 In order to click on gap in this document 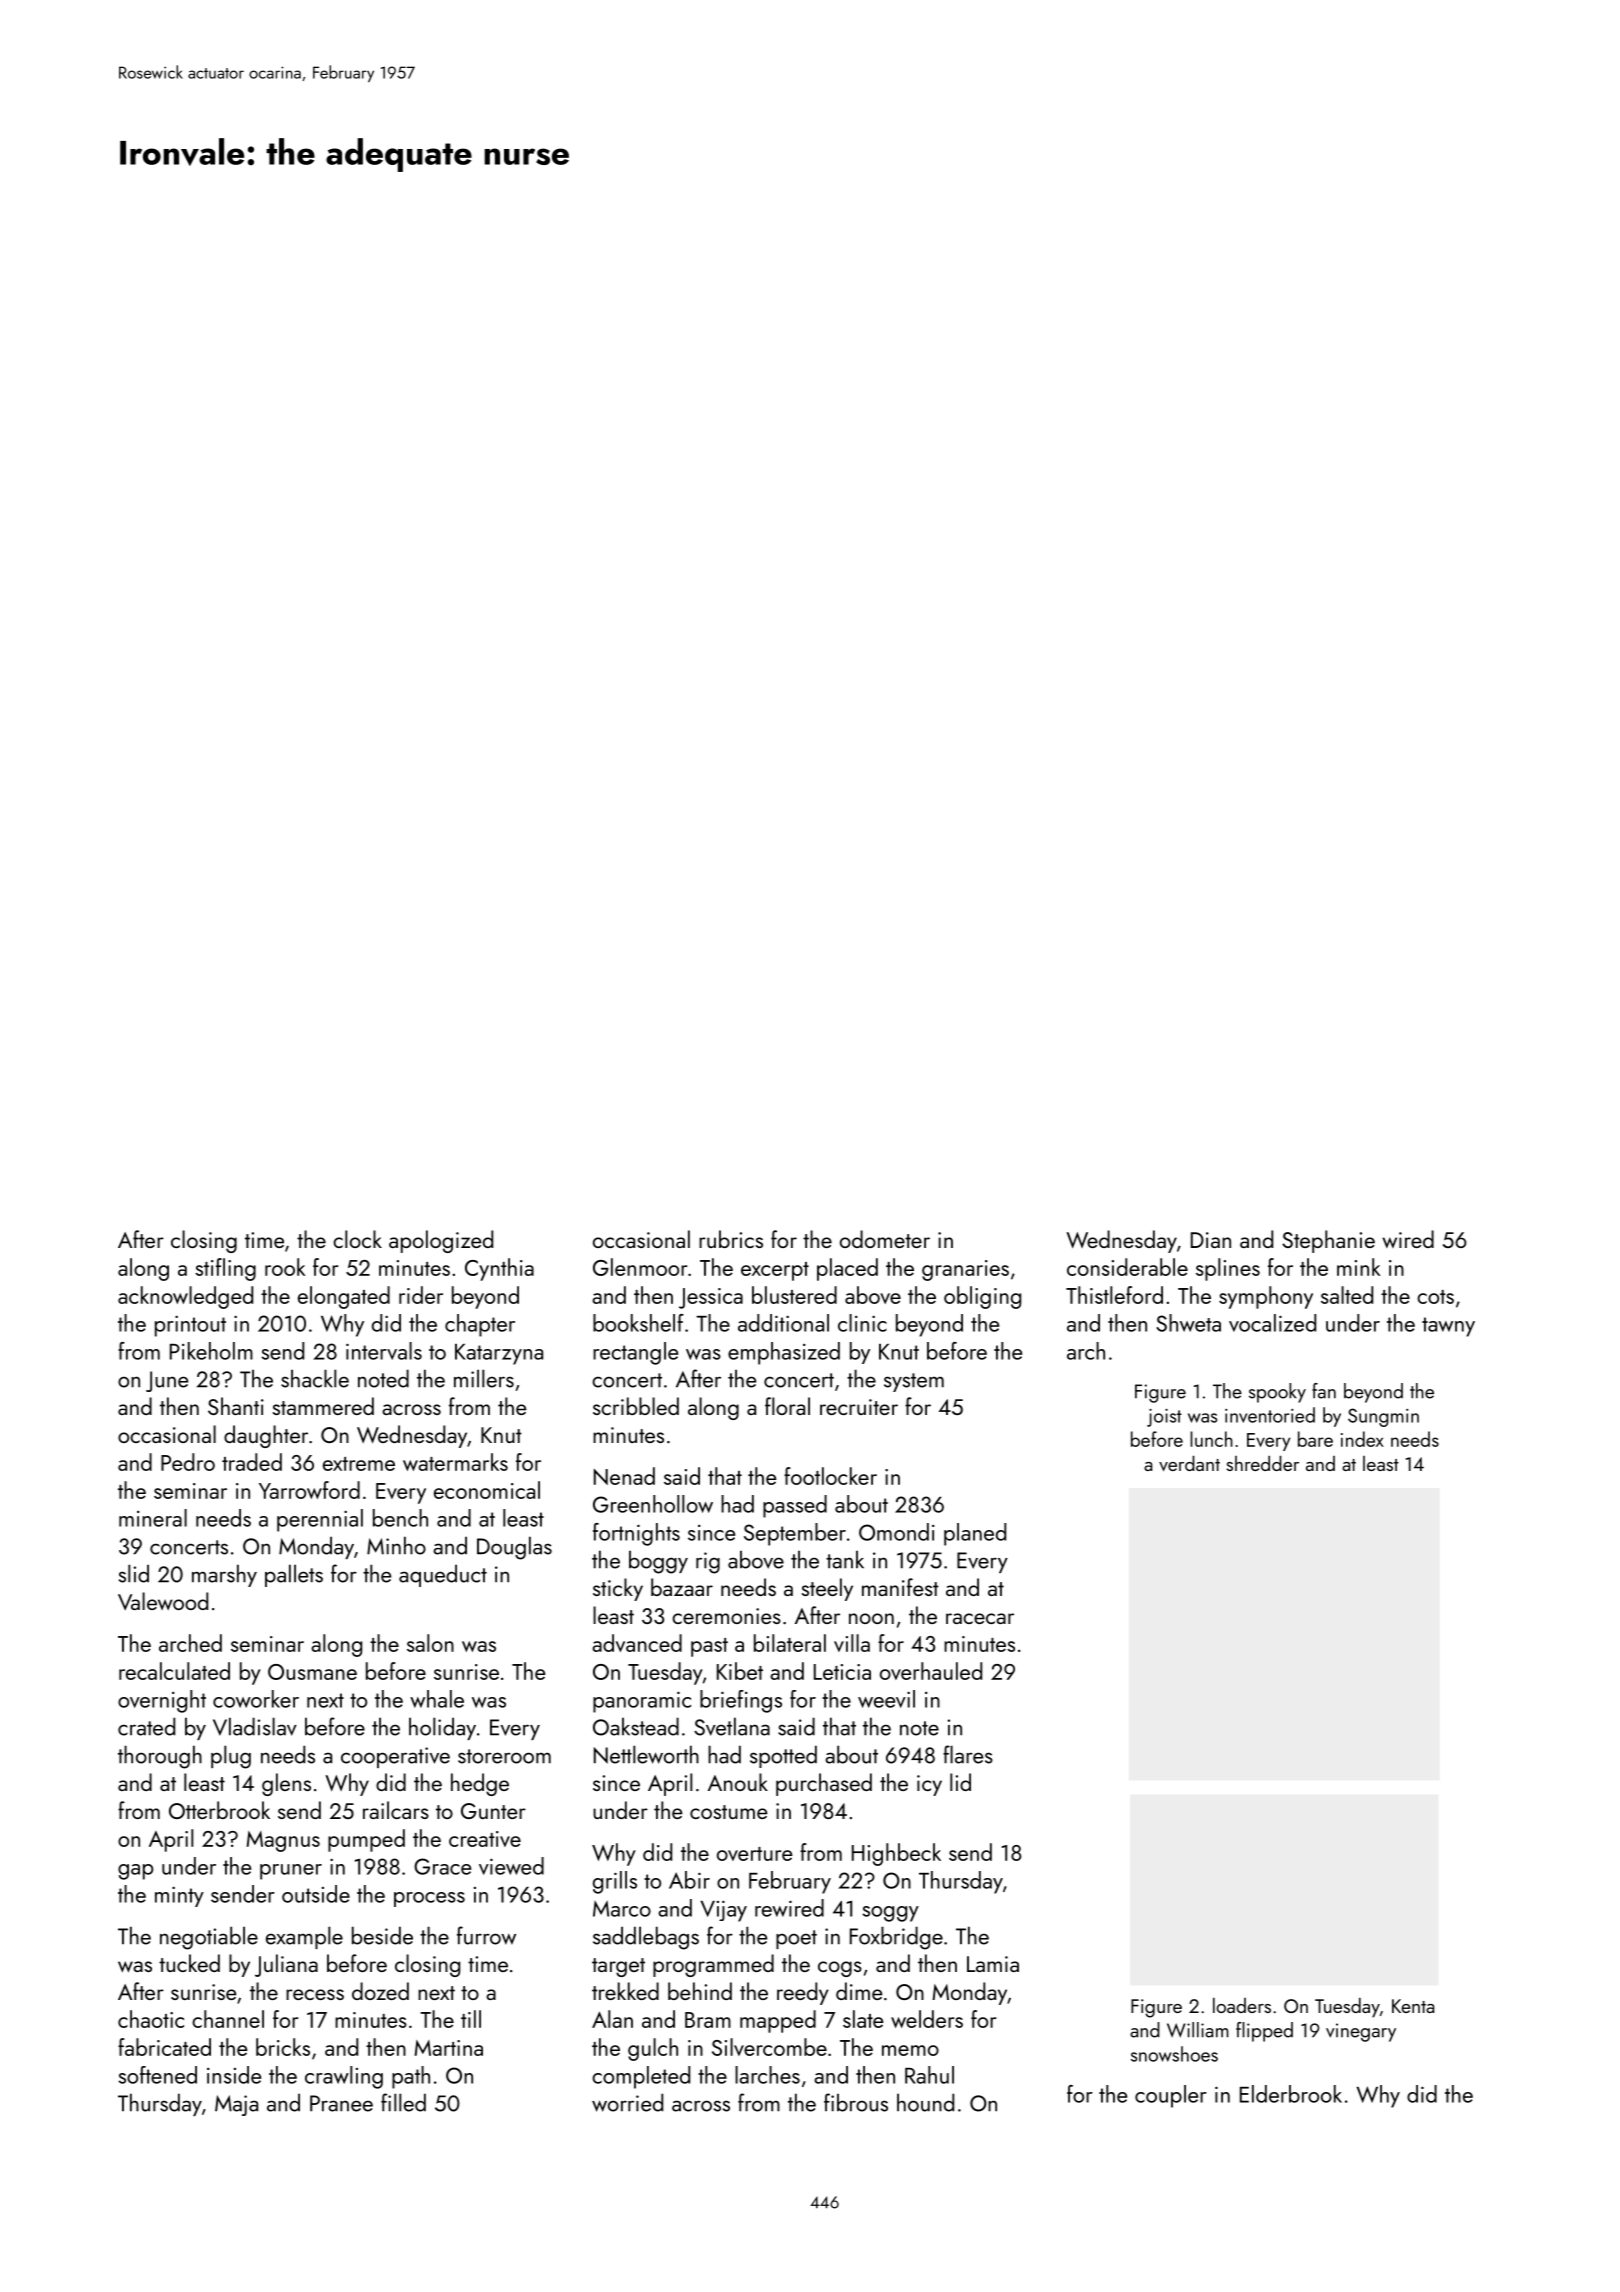, I will do `click(135, 1872)`.
